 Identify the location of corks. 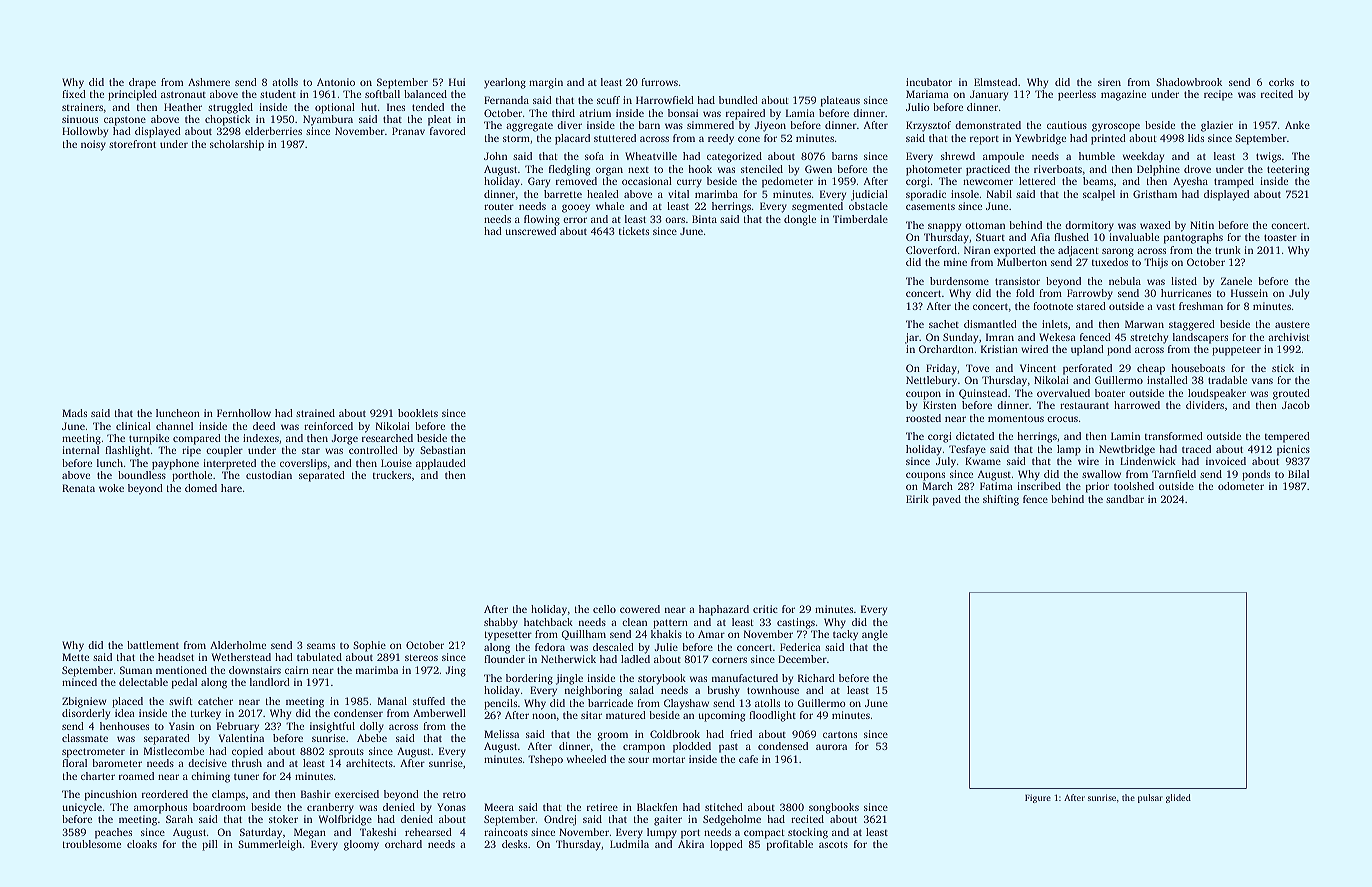
(1281, 82).
